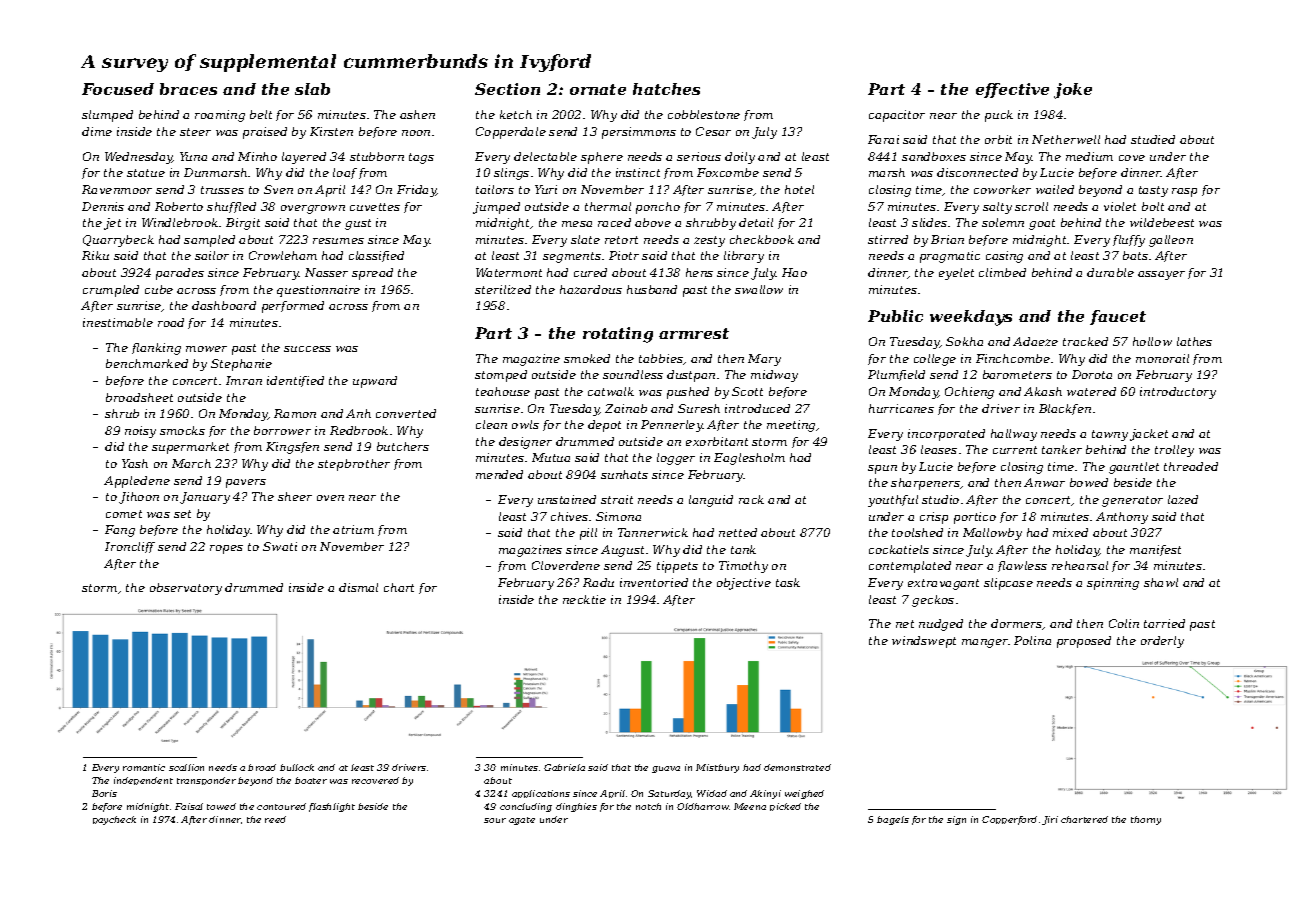  Describe the element at coordinates (804, 794) in the image. I see `weighed` at that location.
